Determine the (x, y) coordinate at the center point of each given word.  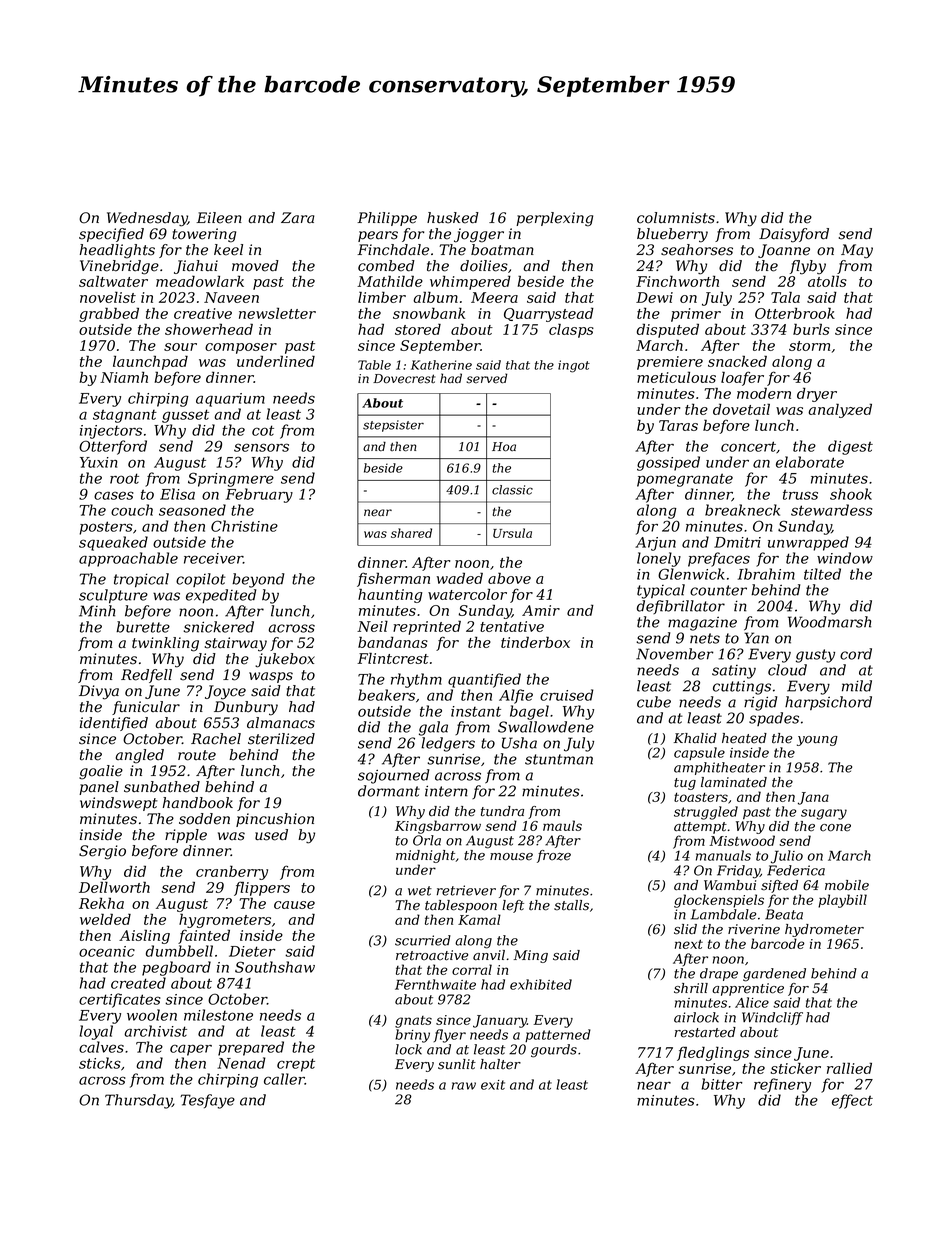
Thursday (138, 1101)
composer (241, 348)
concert (748, 446)
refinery (782, 1085)
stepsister (393, 426)
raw (464, 1086)
